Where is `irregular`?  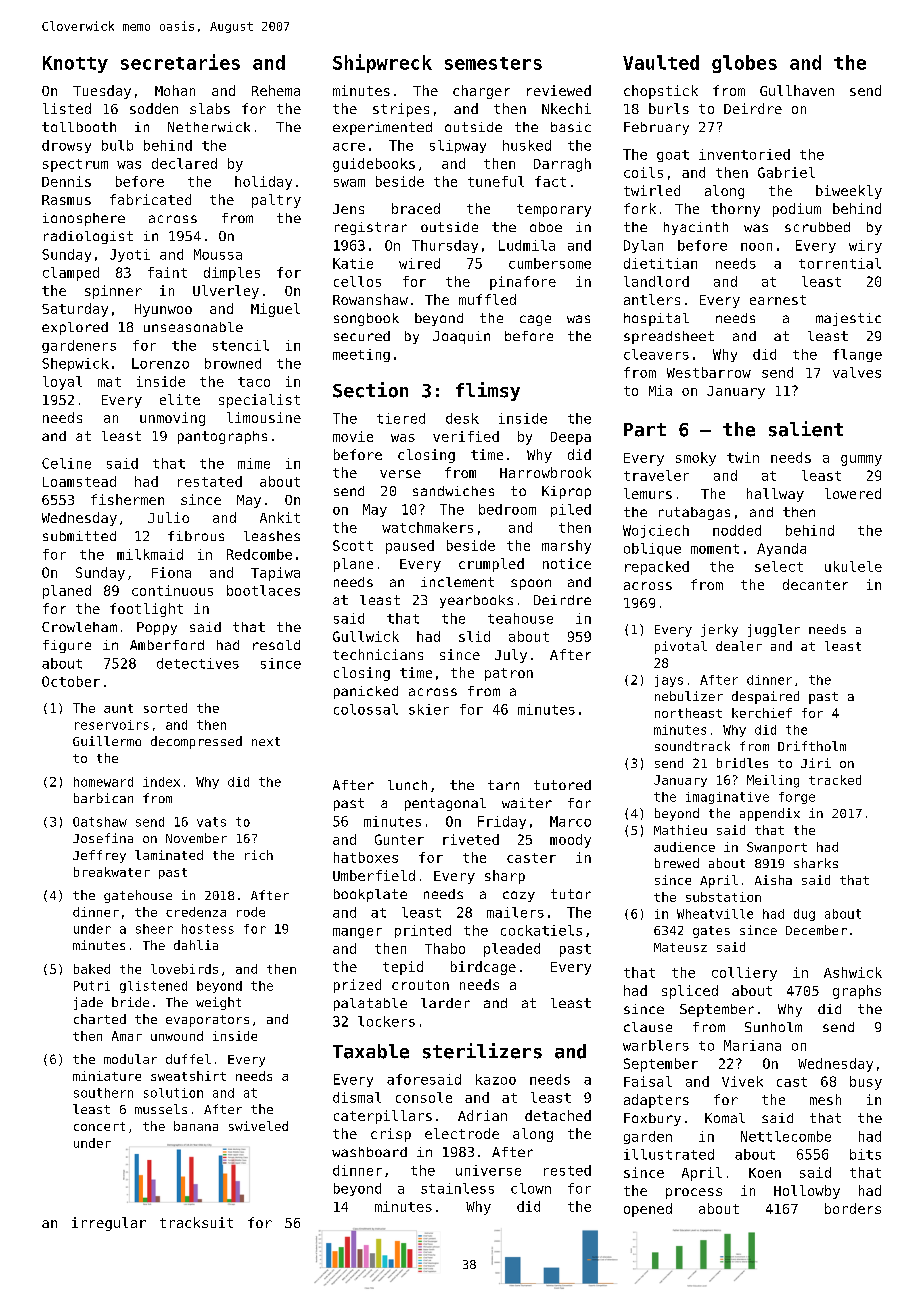
irregular is located at coordinates (109, 1224).
